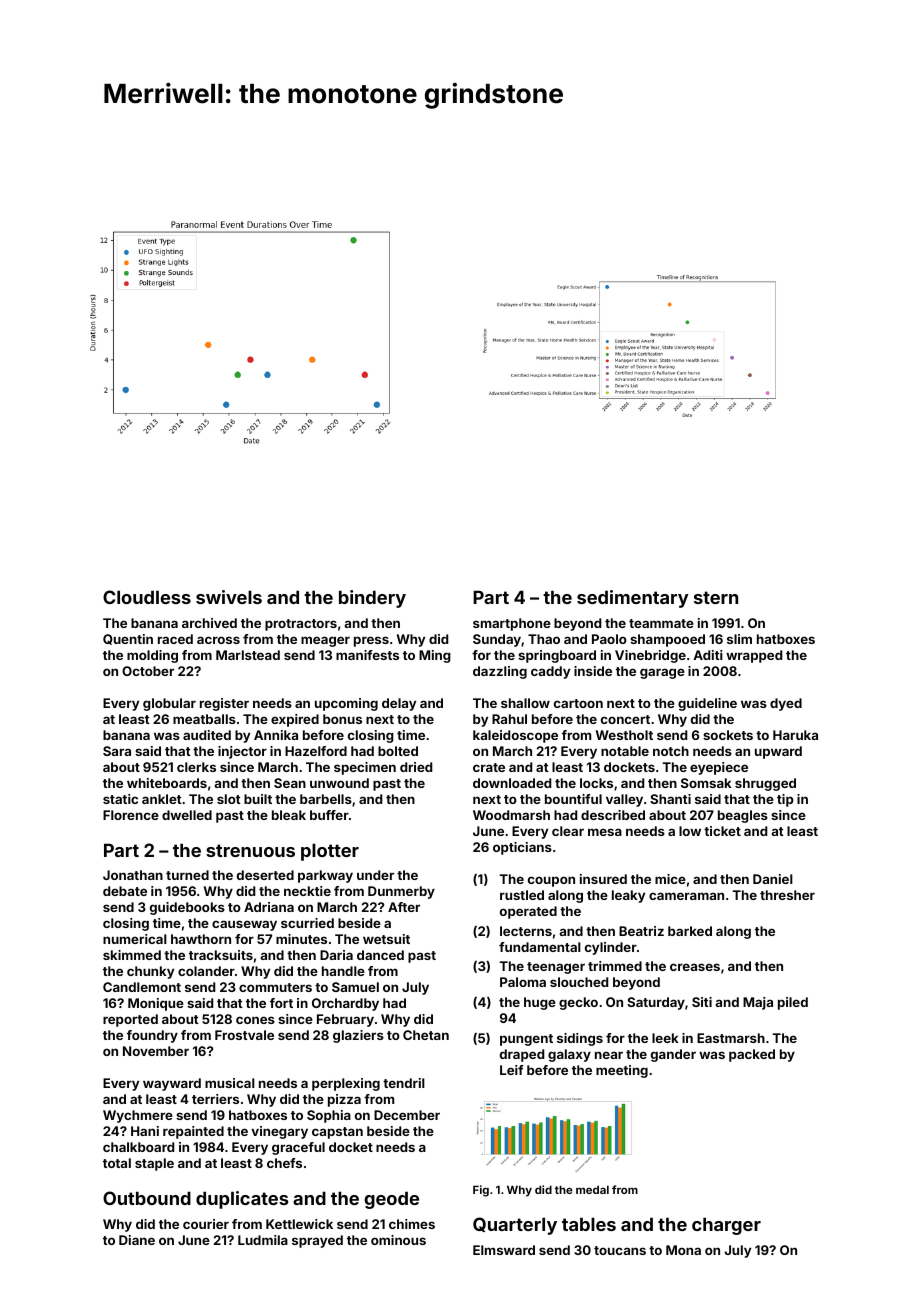 This screenshot has height=1308, width=924. Describe the element at coordinates (739, 639) in the screenshot. I see `slim` at that location.
